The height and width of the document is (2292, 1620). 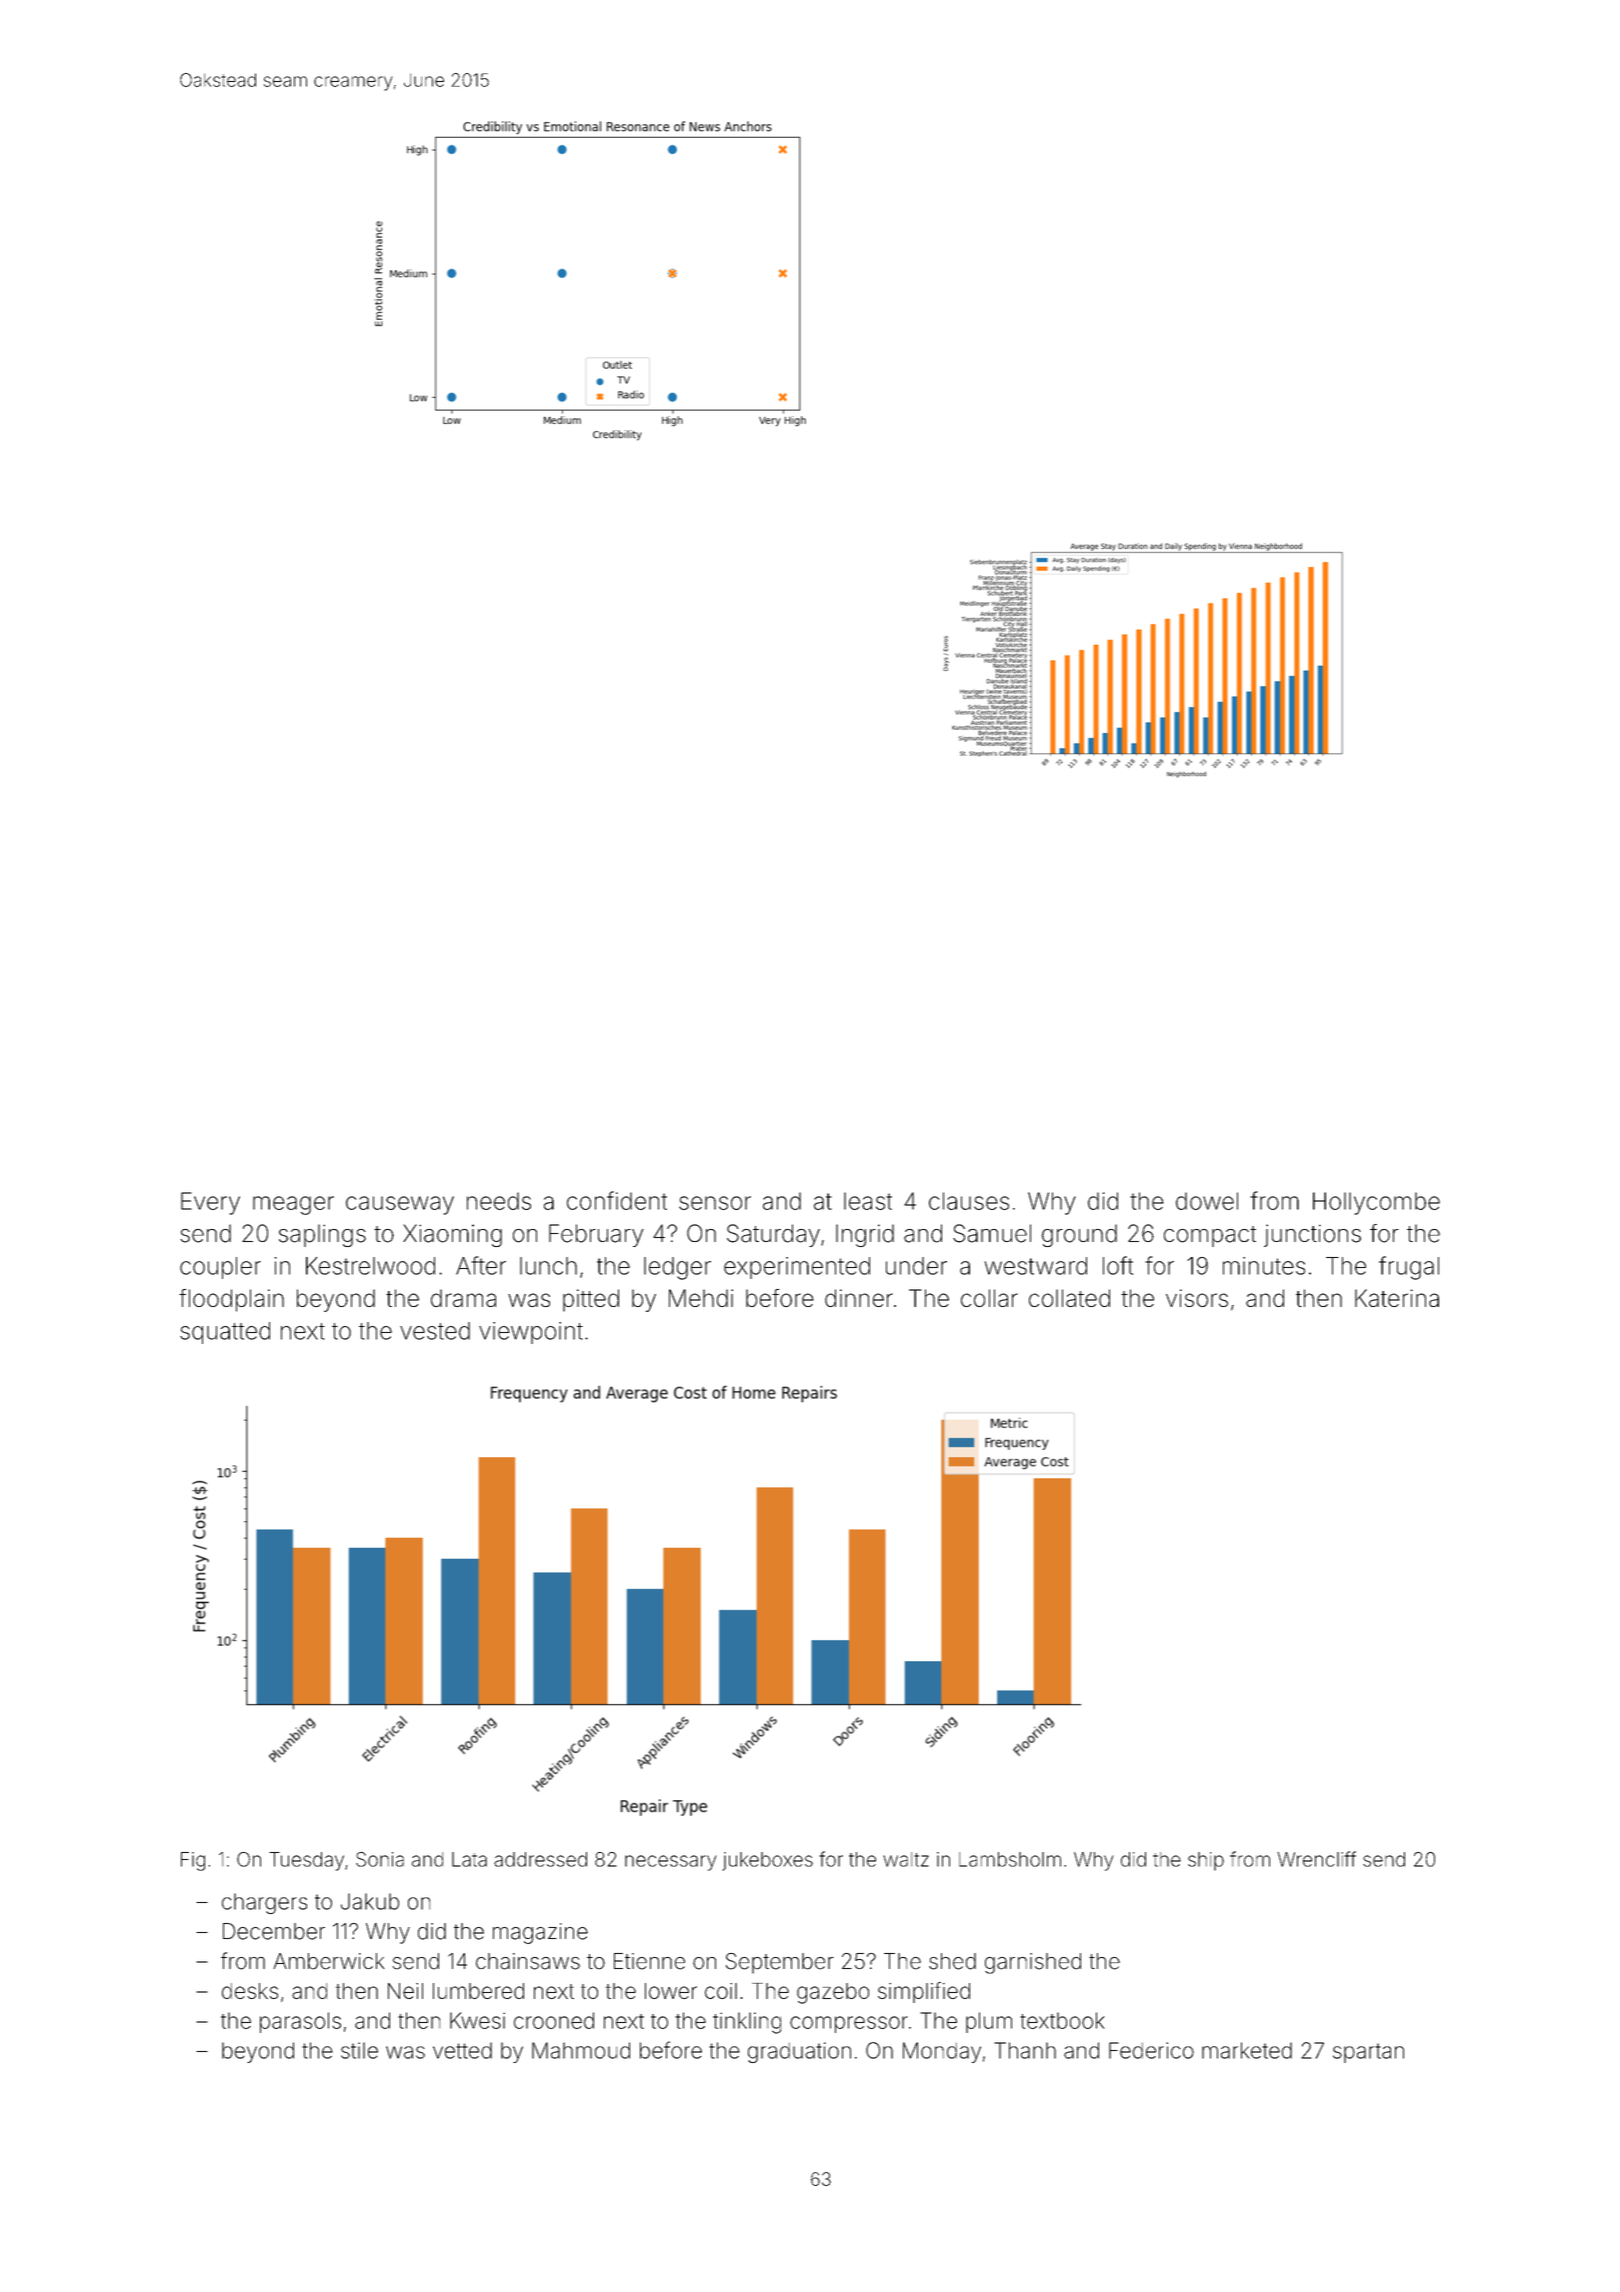 I want to click on addressed, so click(x=540, y=1859).
